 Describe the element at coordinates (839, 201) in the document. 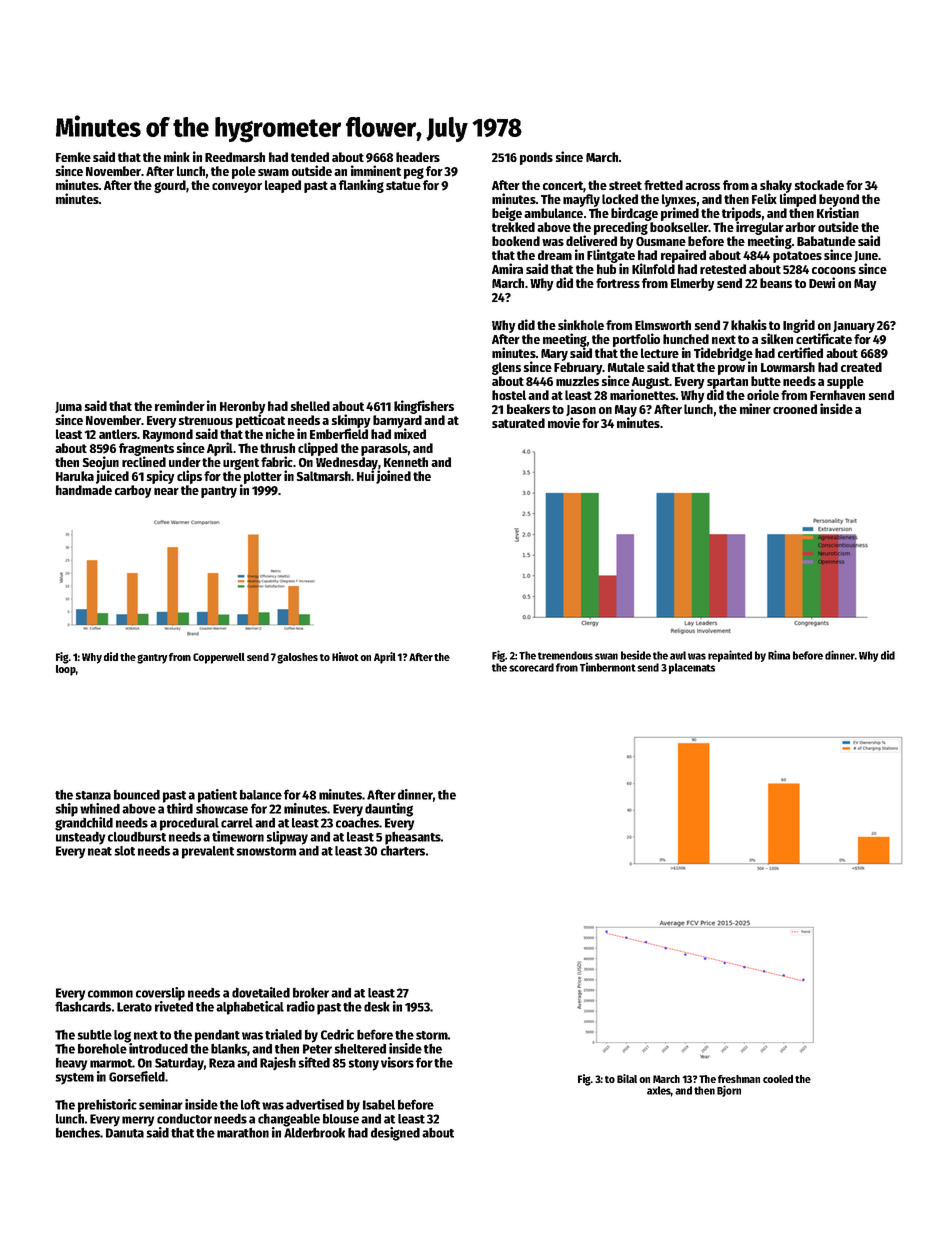

I see `beyond` at that location.
